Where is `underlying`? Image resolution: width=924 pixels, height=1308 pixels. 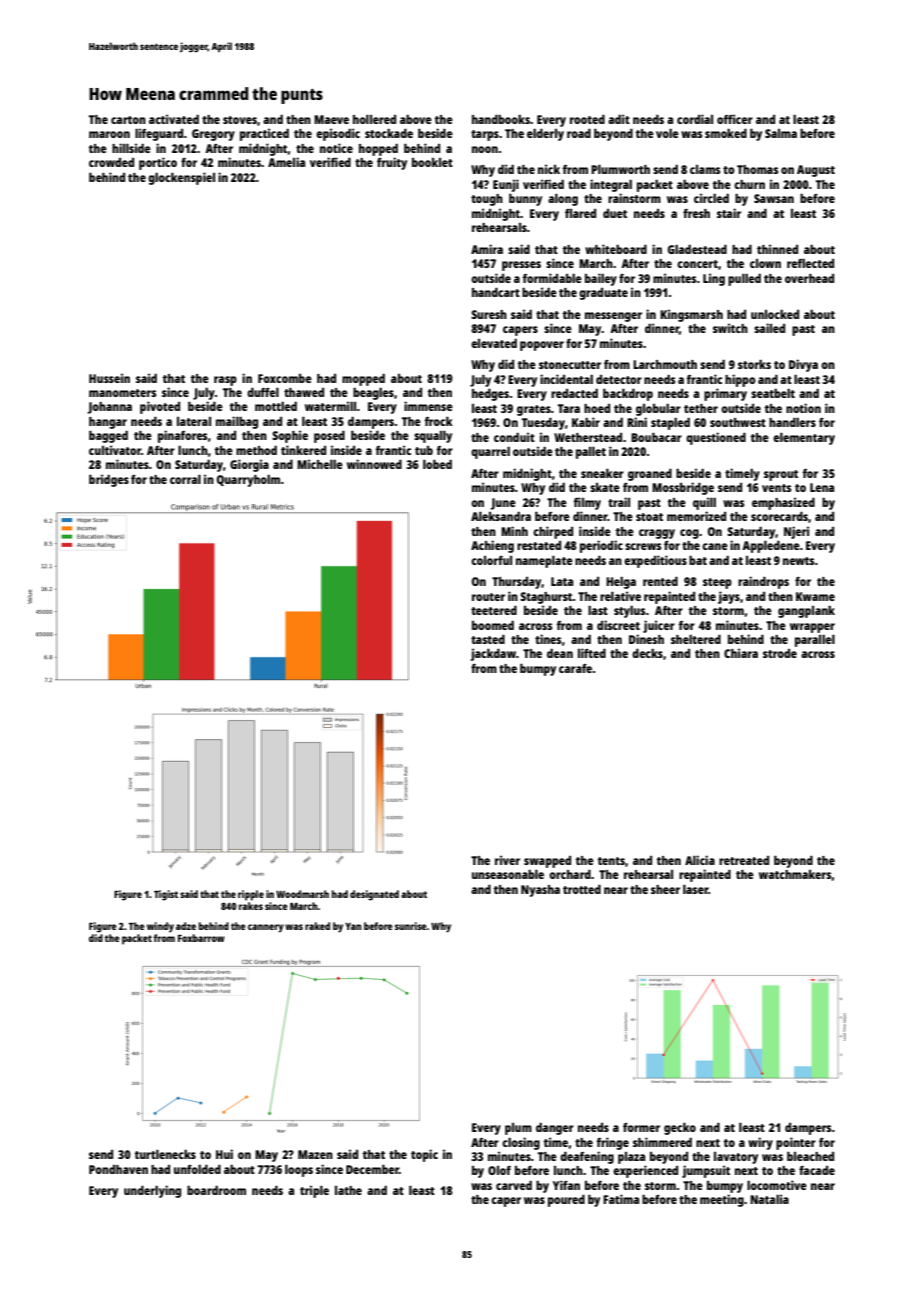 underlying is located at coordinates (152, 1191).
